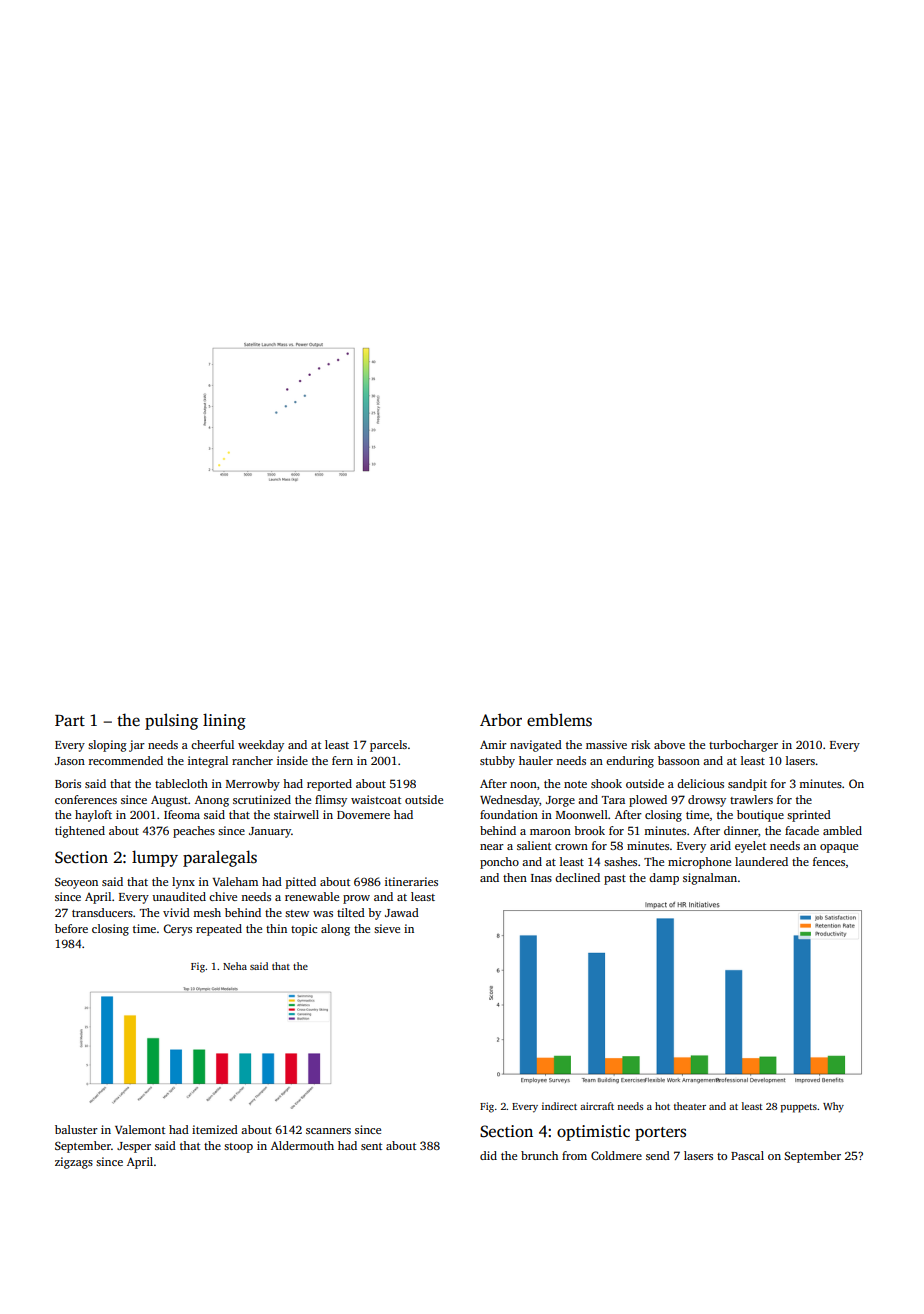 The image size is (924, 1314). What do you see at coordinates (363, 815) in the screenshot?
I see `Dovemere` at bounding box center [363, 815].
